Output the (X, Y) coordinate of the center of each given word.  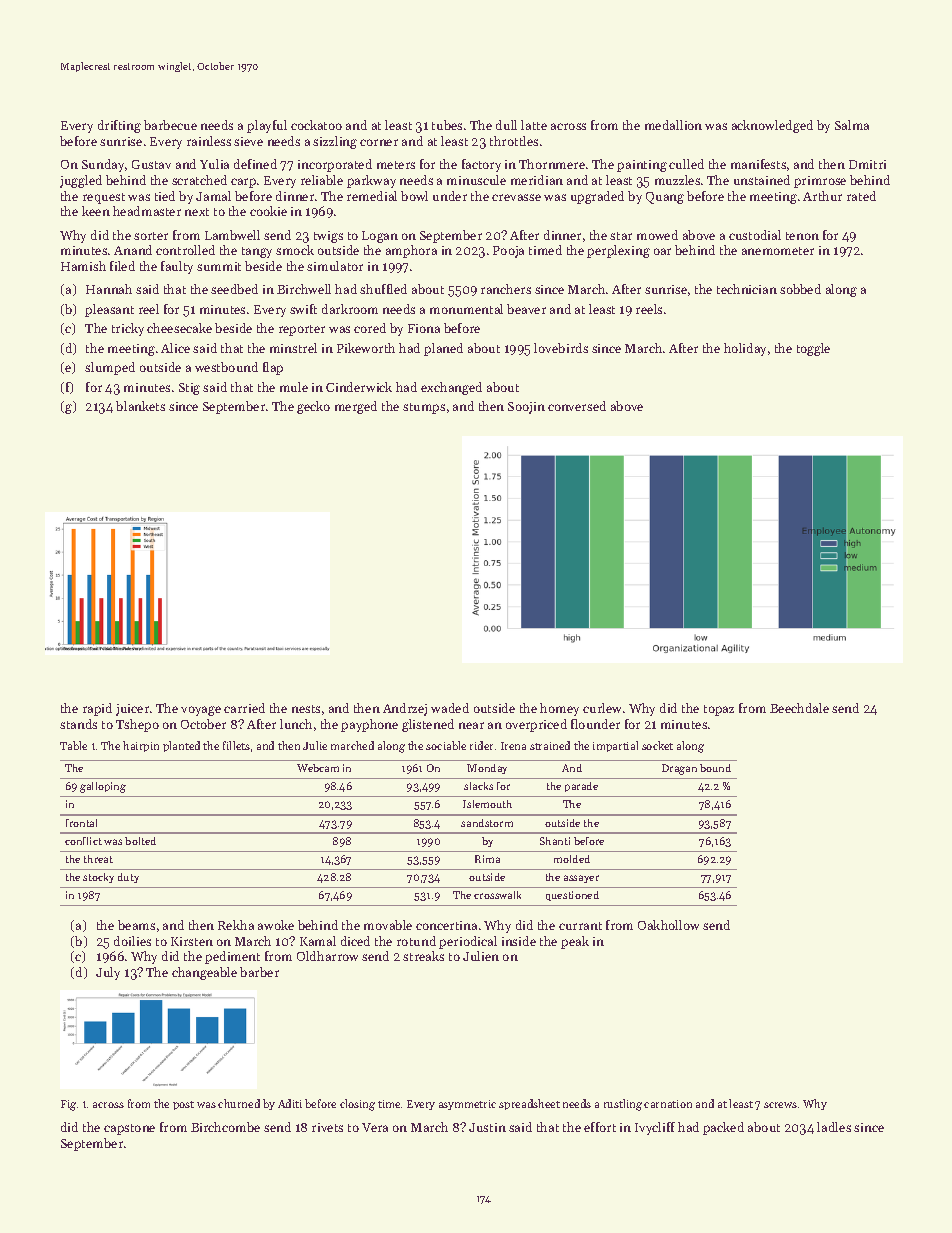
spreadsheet (529, 1104)
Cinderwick (359, 387)
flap (273, 368)
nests (306, 709)
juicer (132, 710)
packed (723, 1128)
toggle (813, 349)
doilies (132, 941)
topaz (719, 710)
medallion (673, 125)
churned (239, 1103)
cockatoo (316, 125)
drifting (119, 126)
